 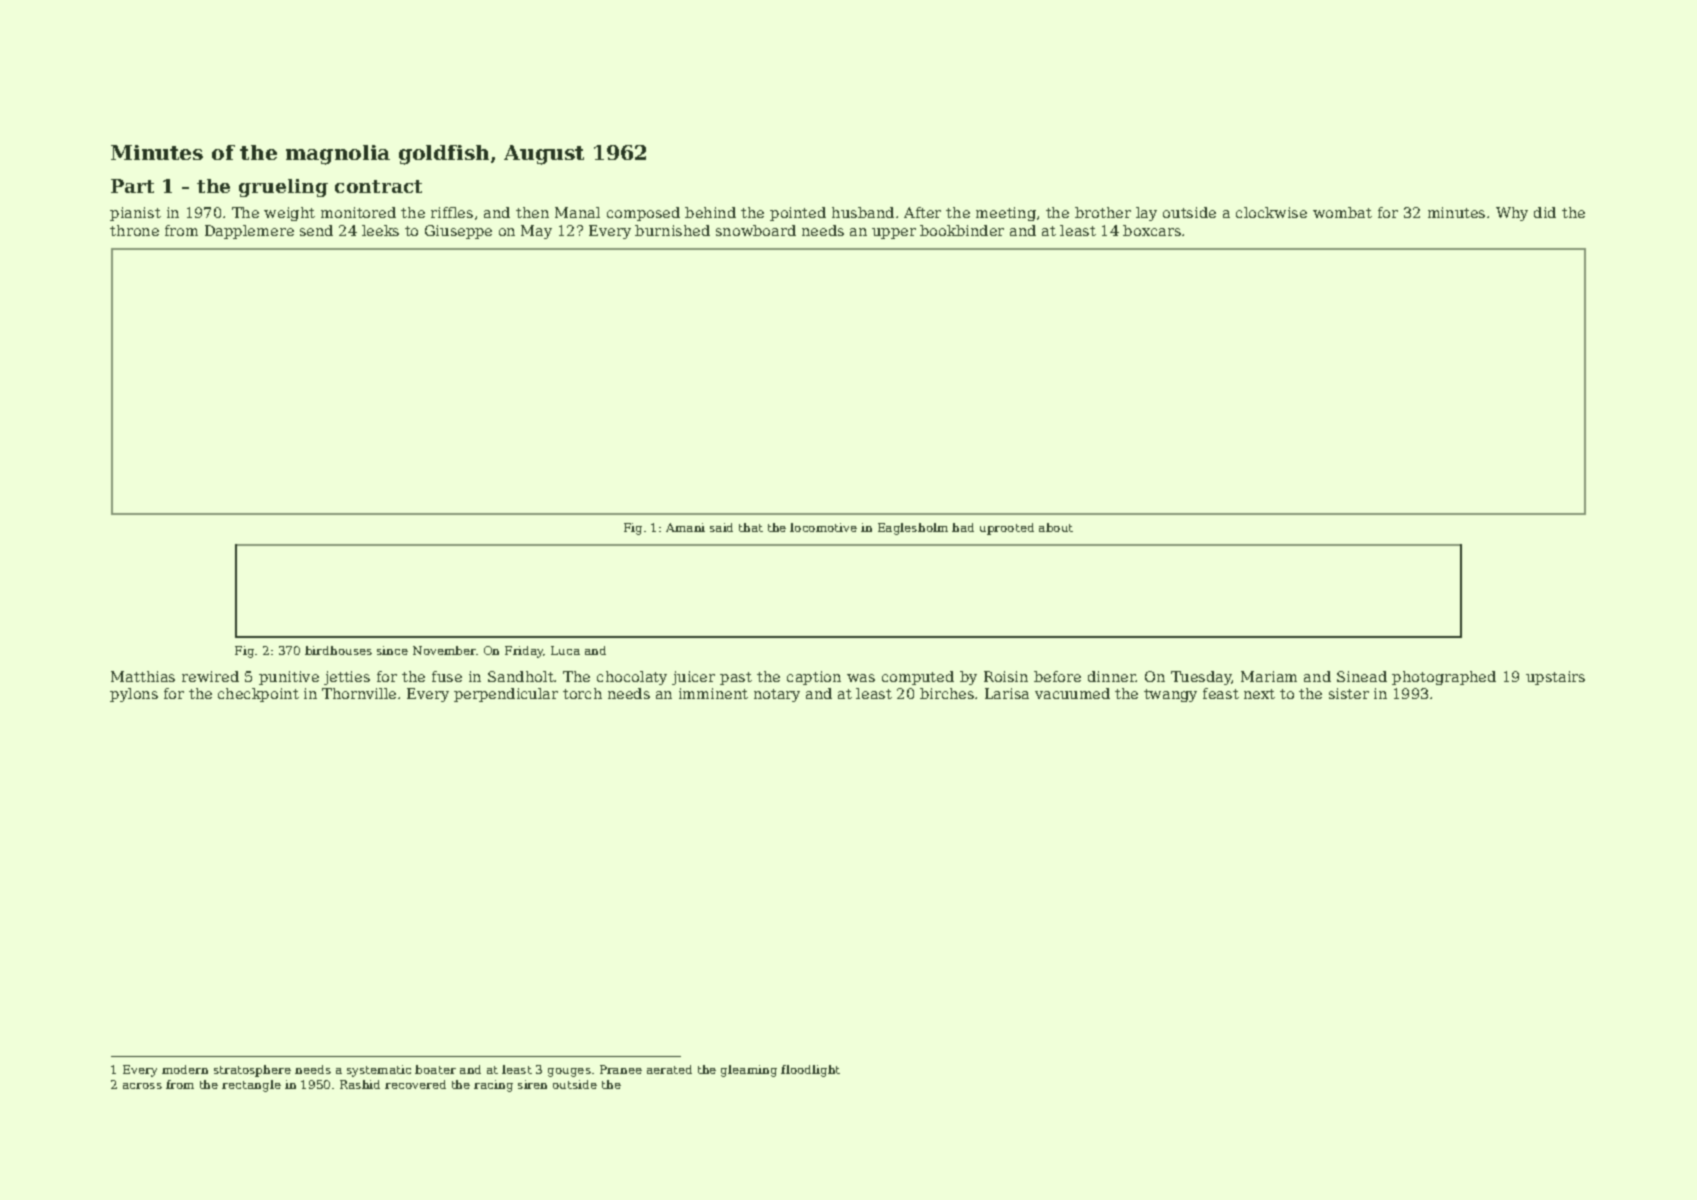 What do you see at coordinates (810, 1071) in the screenshot?
I see `floodlight` at bounding box center [810, 1071].
